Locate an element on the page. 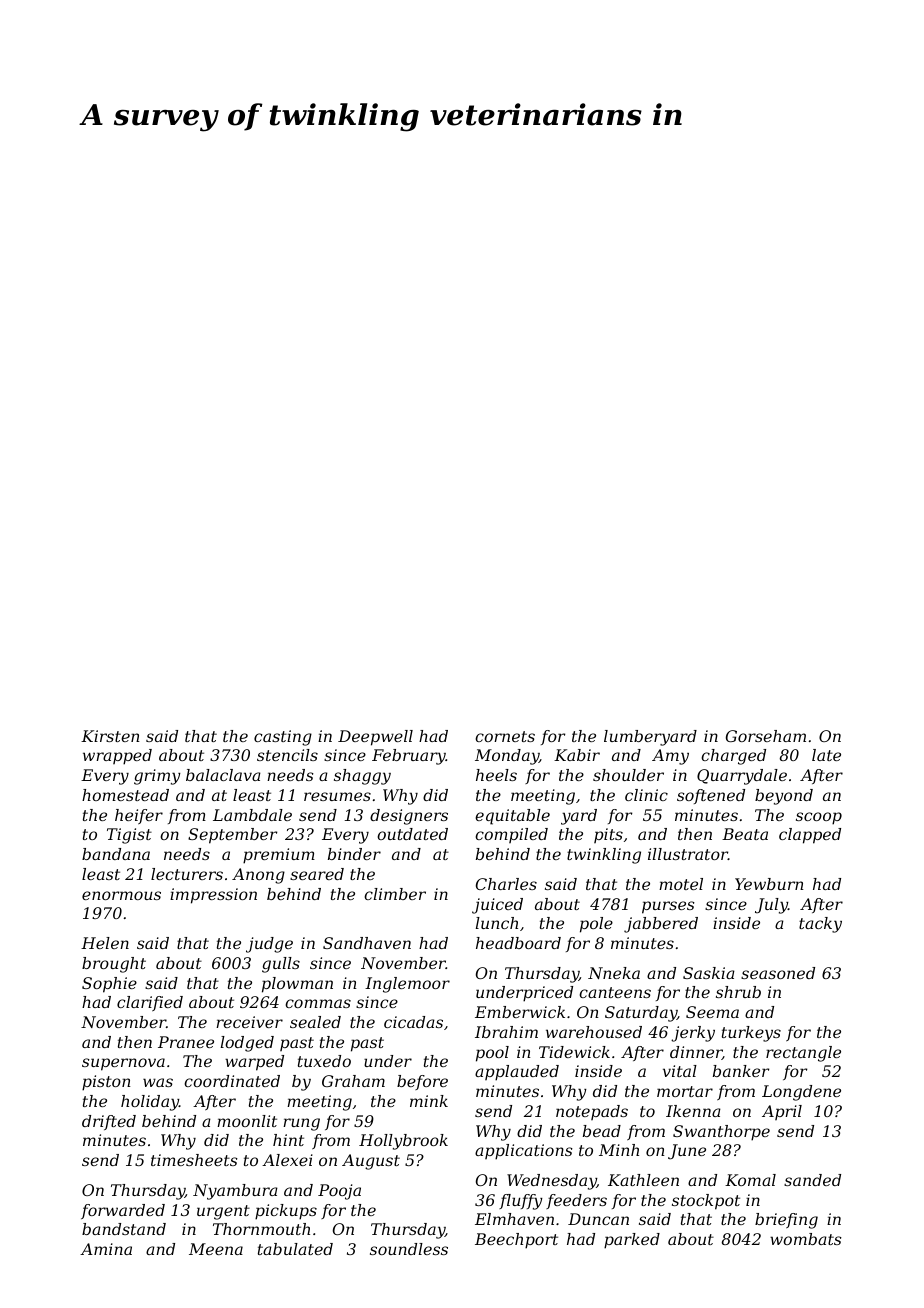 The width and height of the document is (924, 1308). tacky is located at coordinates (820, 925).
